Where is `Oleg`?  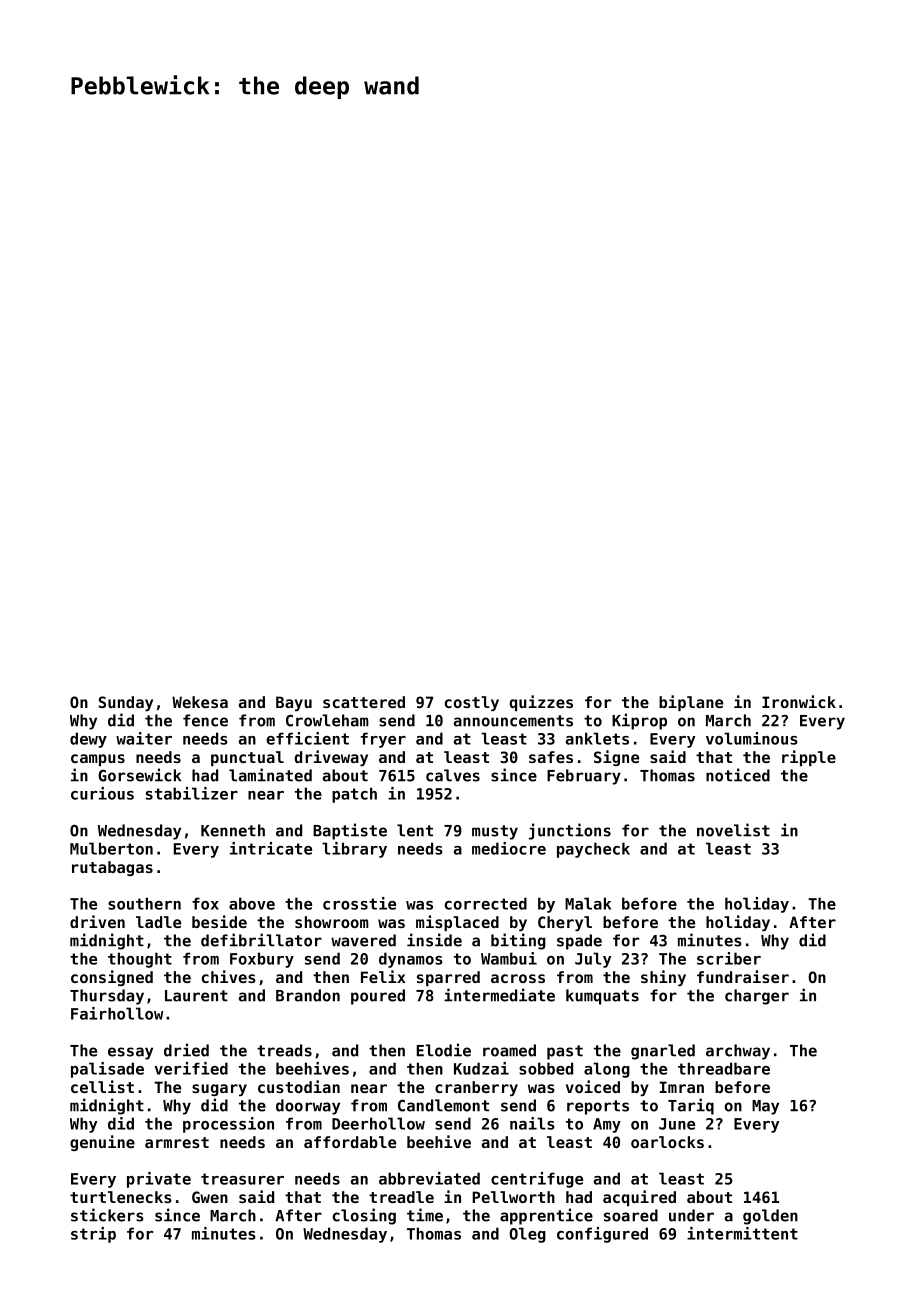 Oleg is located at coordinates (527, 1235).
